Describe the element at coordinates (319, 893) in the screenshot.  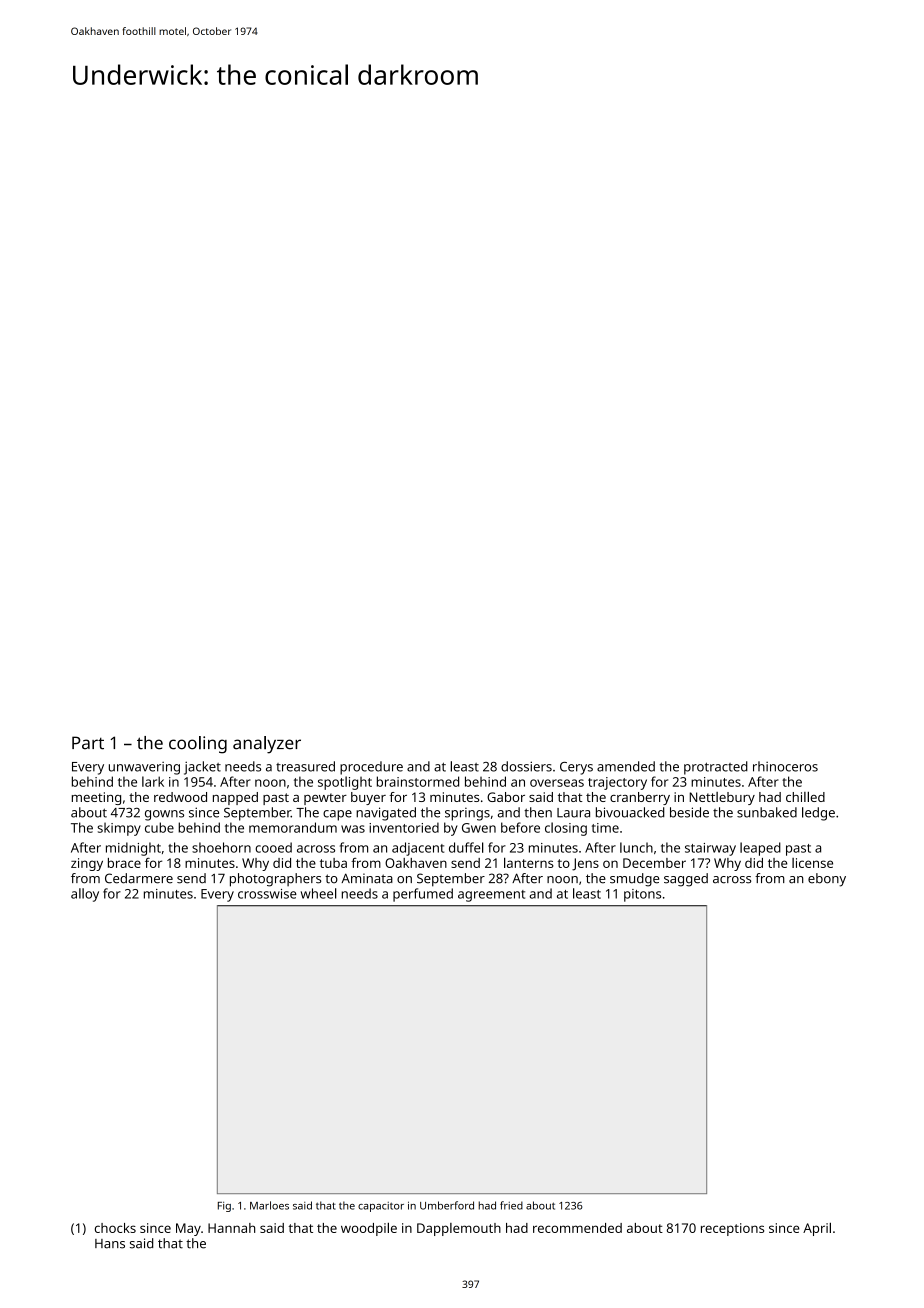
I see `wheel` at that location.
